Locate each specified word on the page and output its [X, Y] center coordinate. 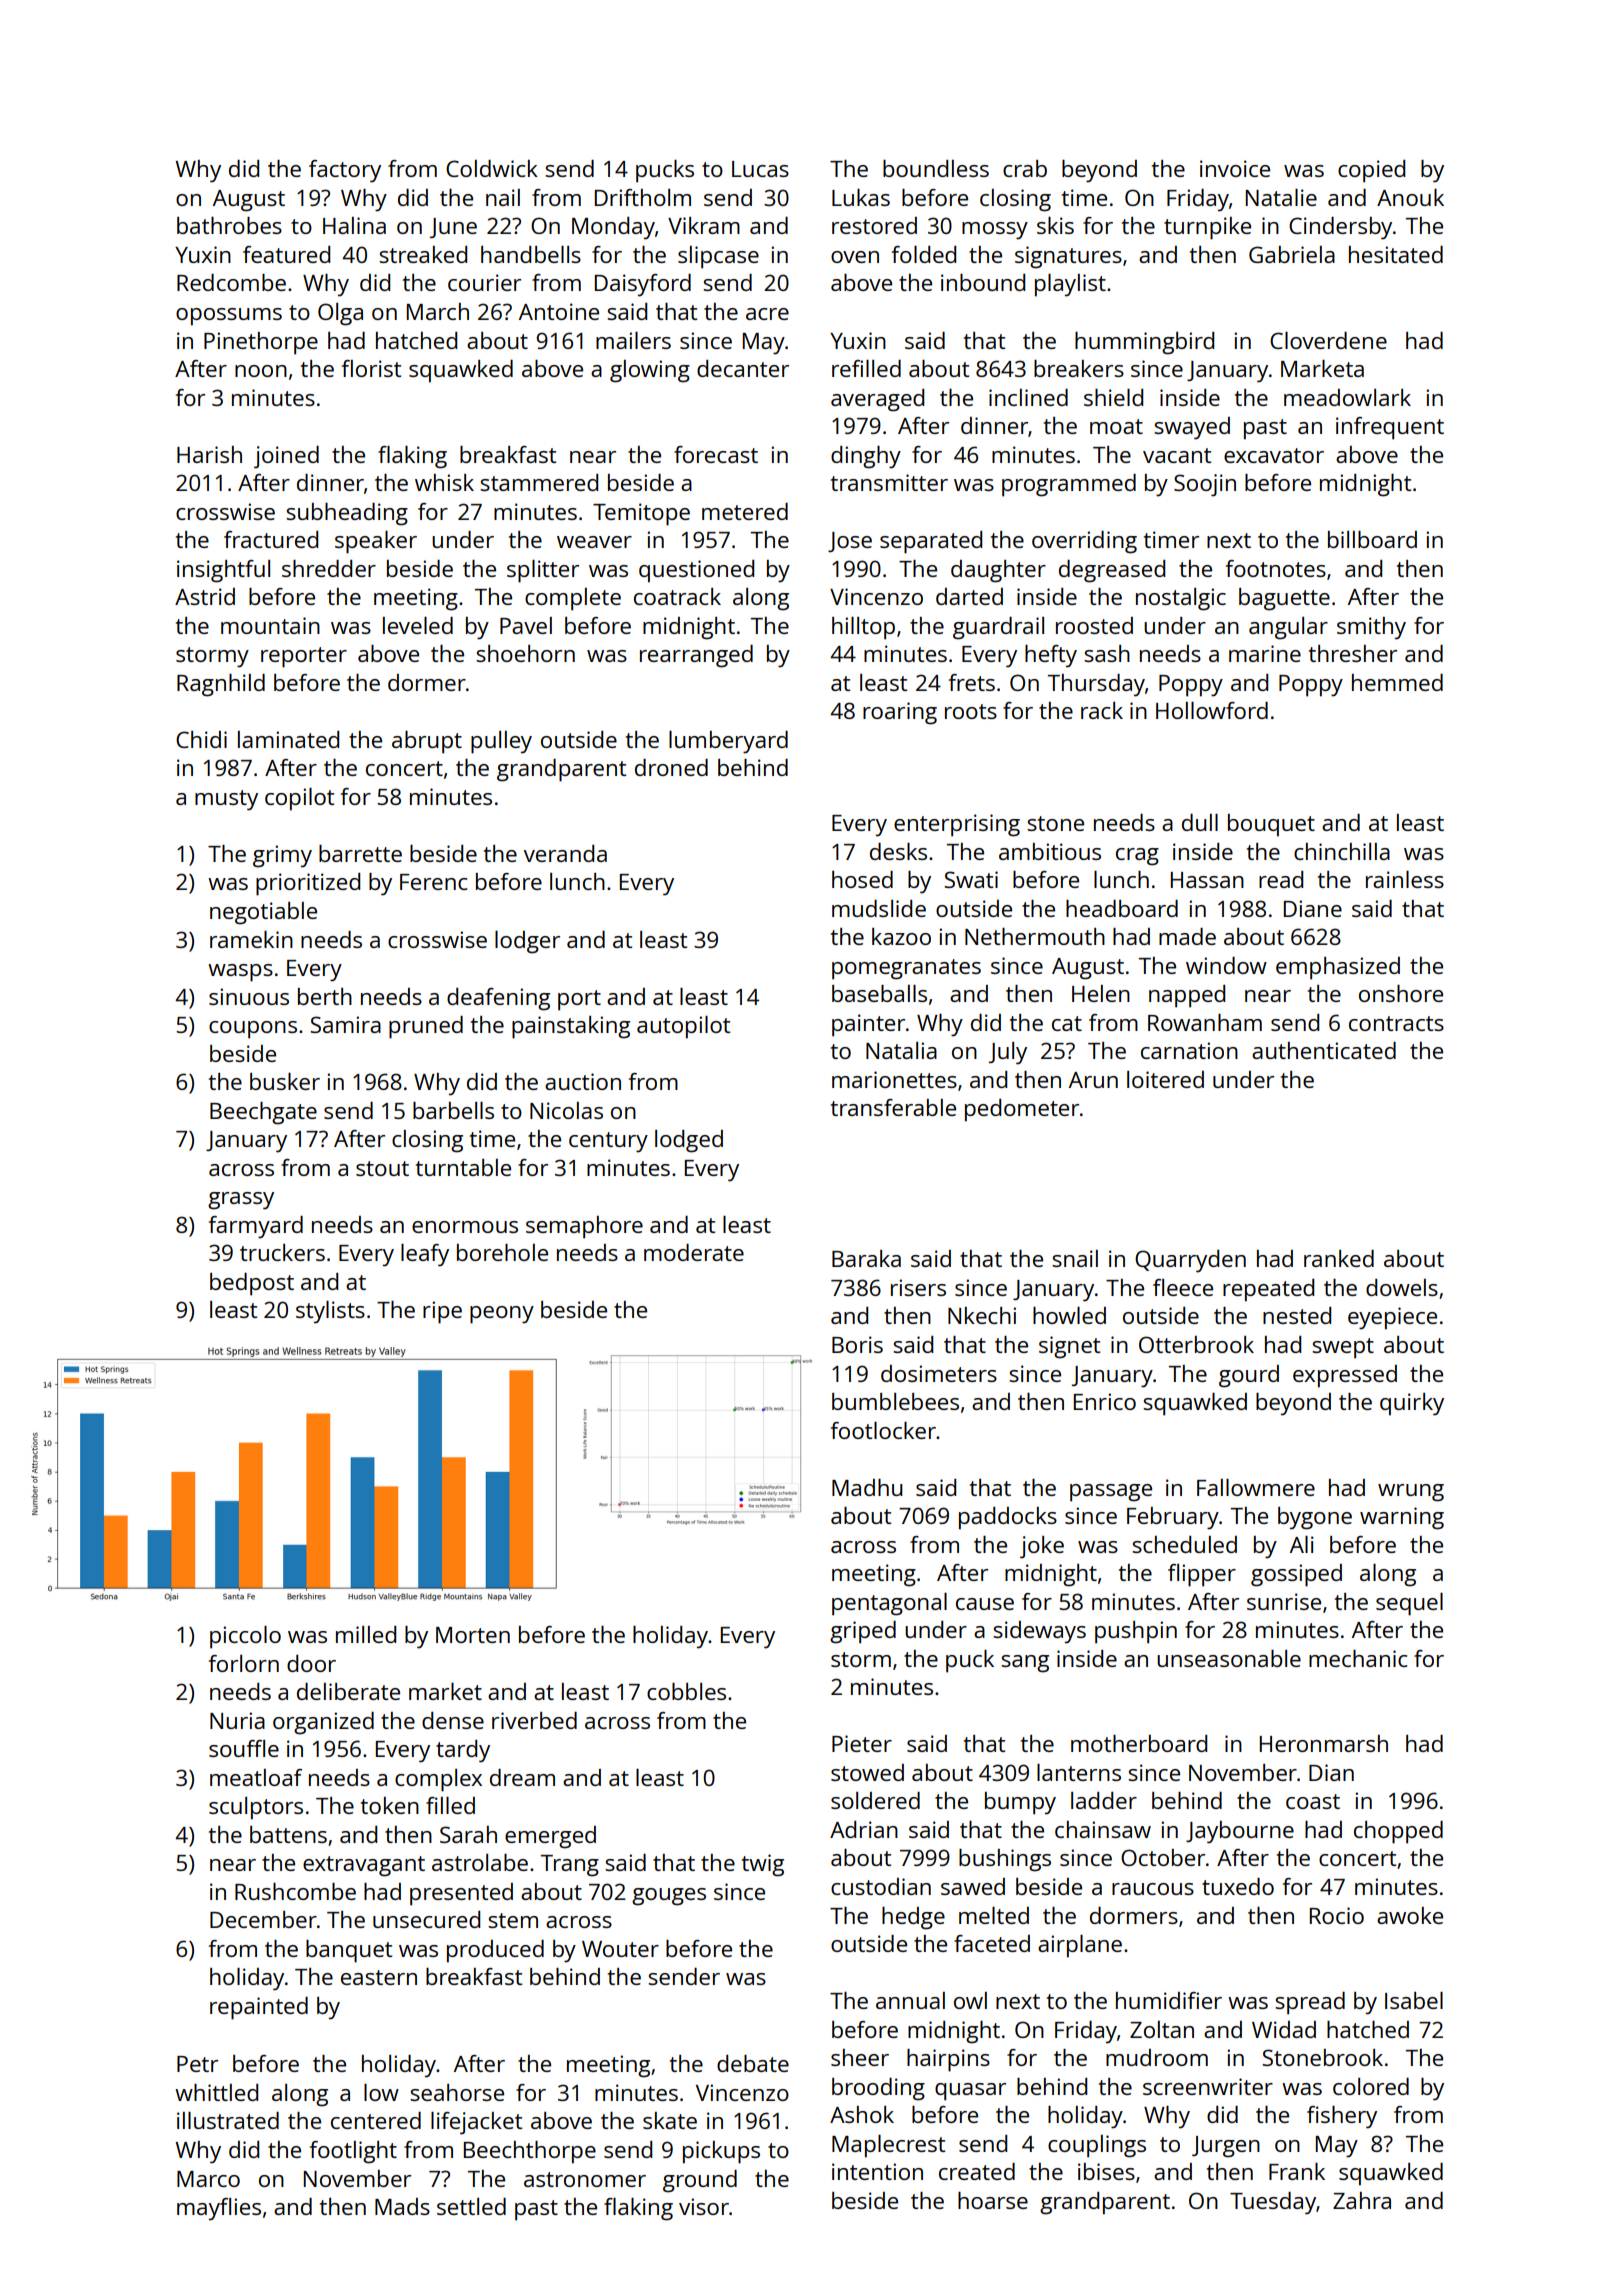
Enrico [1105, 1401]
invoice [1235, 168]
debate [753, 2063]
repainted [259, 2008]
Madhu [867, 1487]
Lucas [760, 169]
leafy [425, 1255]
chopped [1398, 1832]
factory [345, 171]
